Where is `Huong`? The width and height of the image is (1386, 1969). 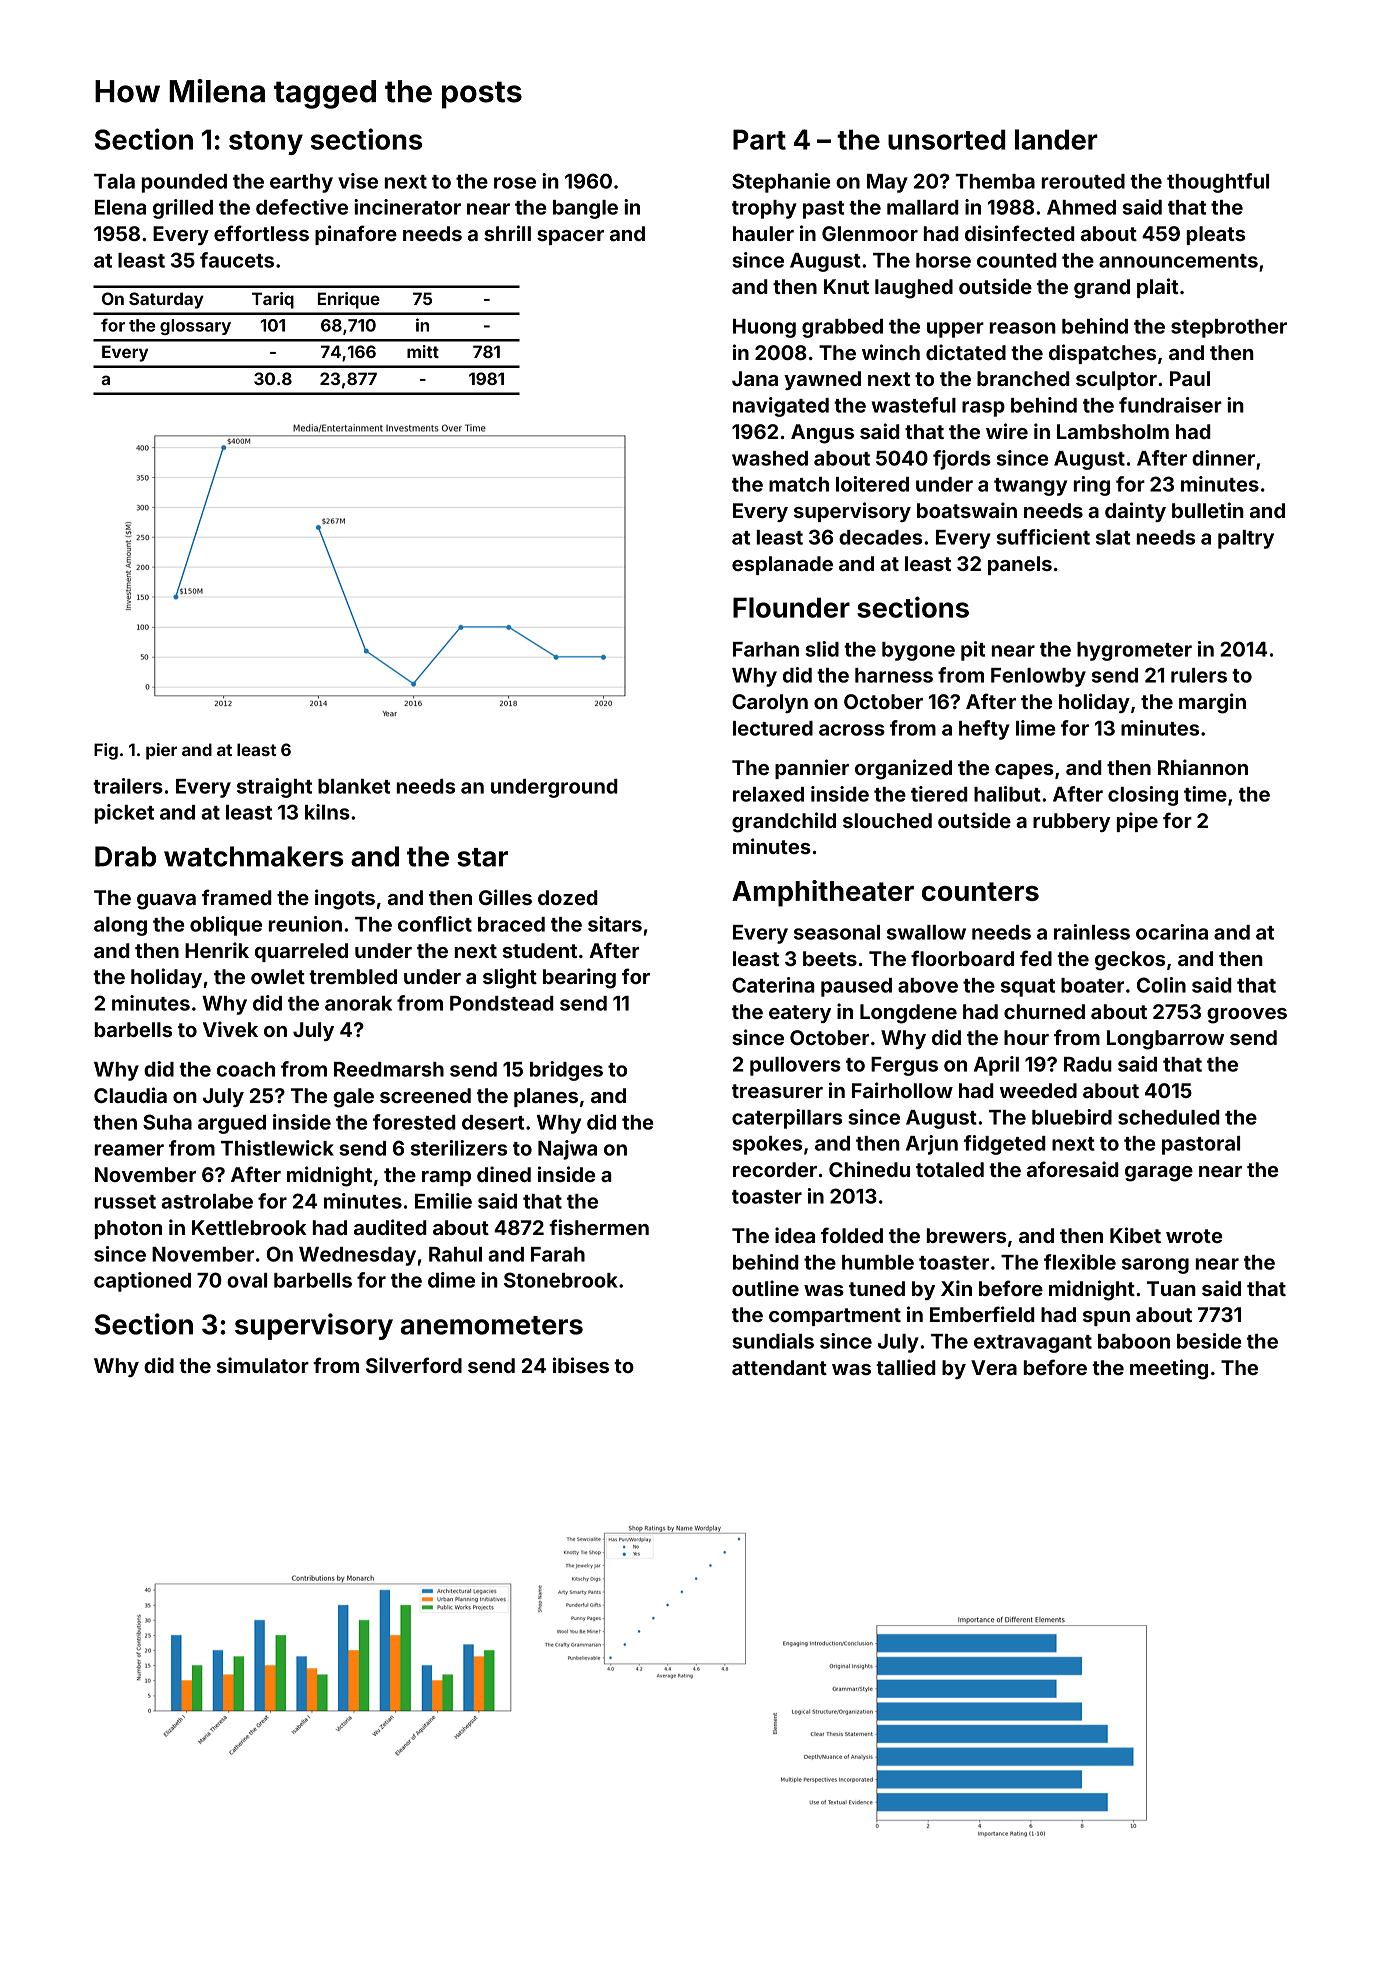 Huong is located at coordinates (764, 328).
